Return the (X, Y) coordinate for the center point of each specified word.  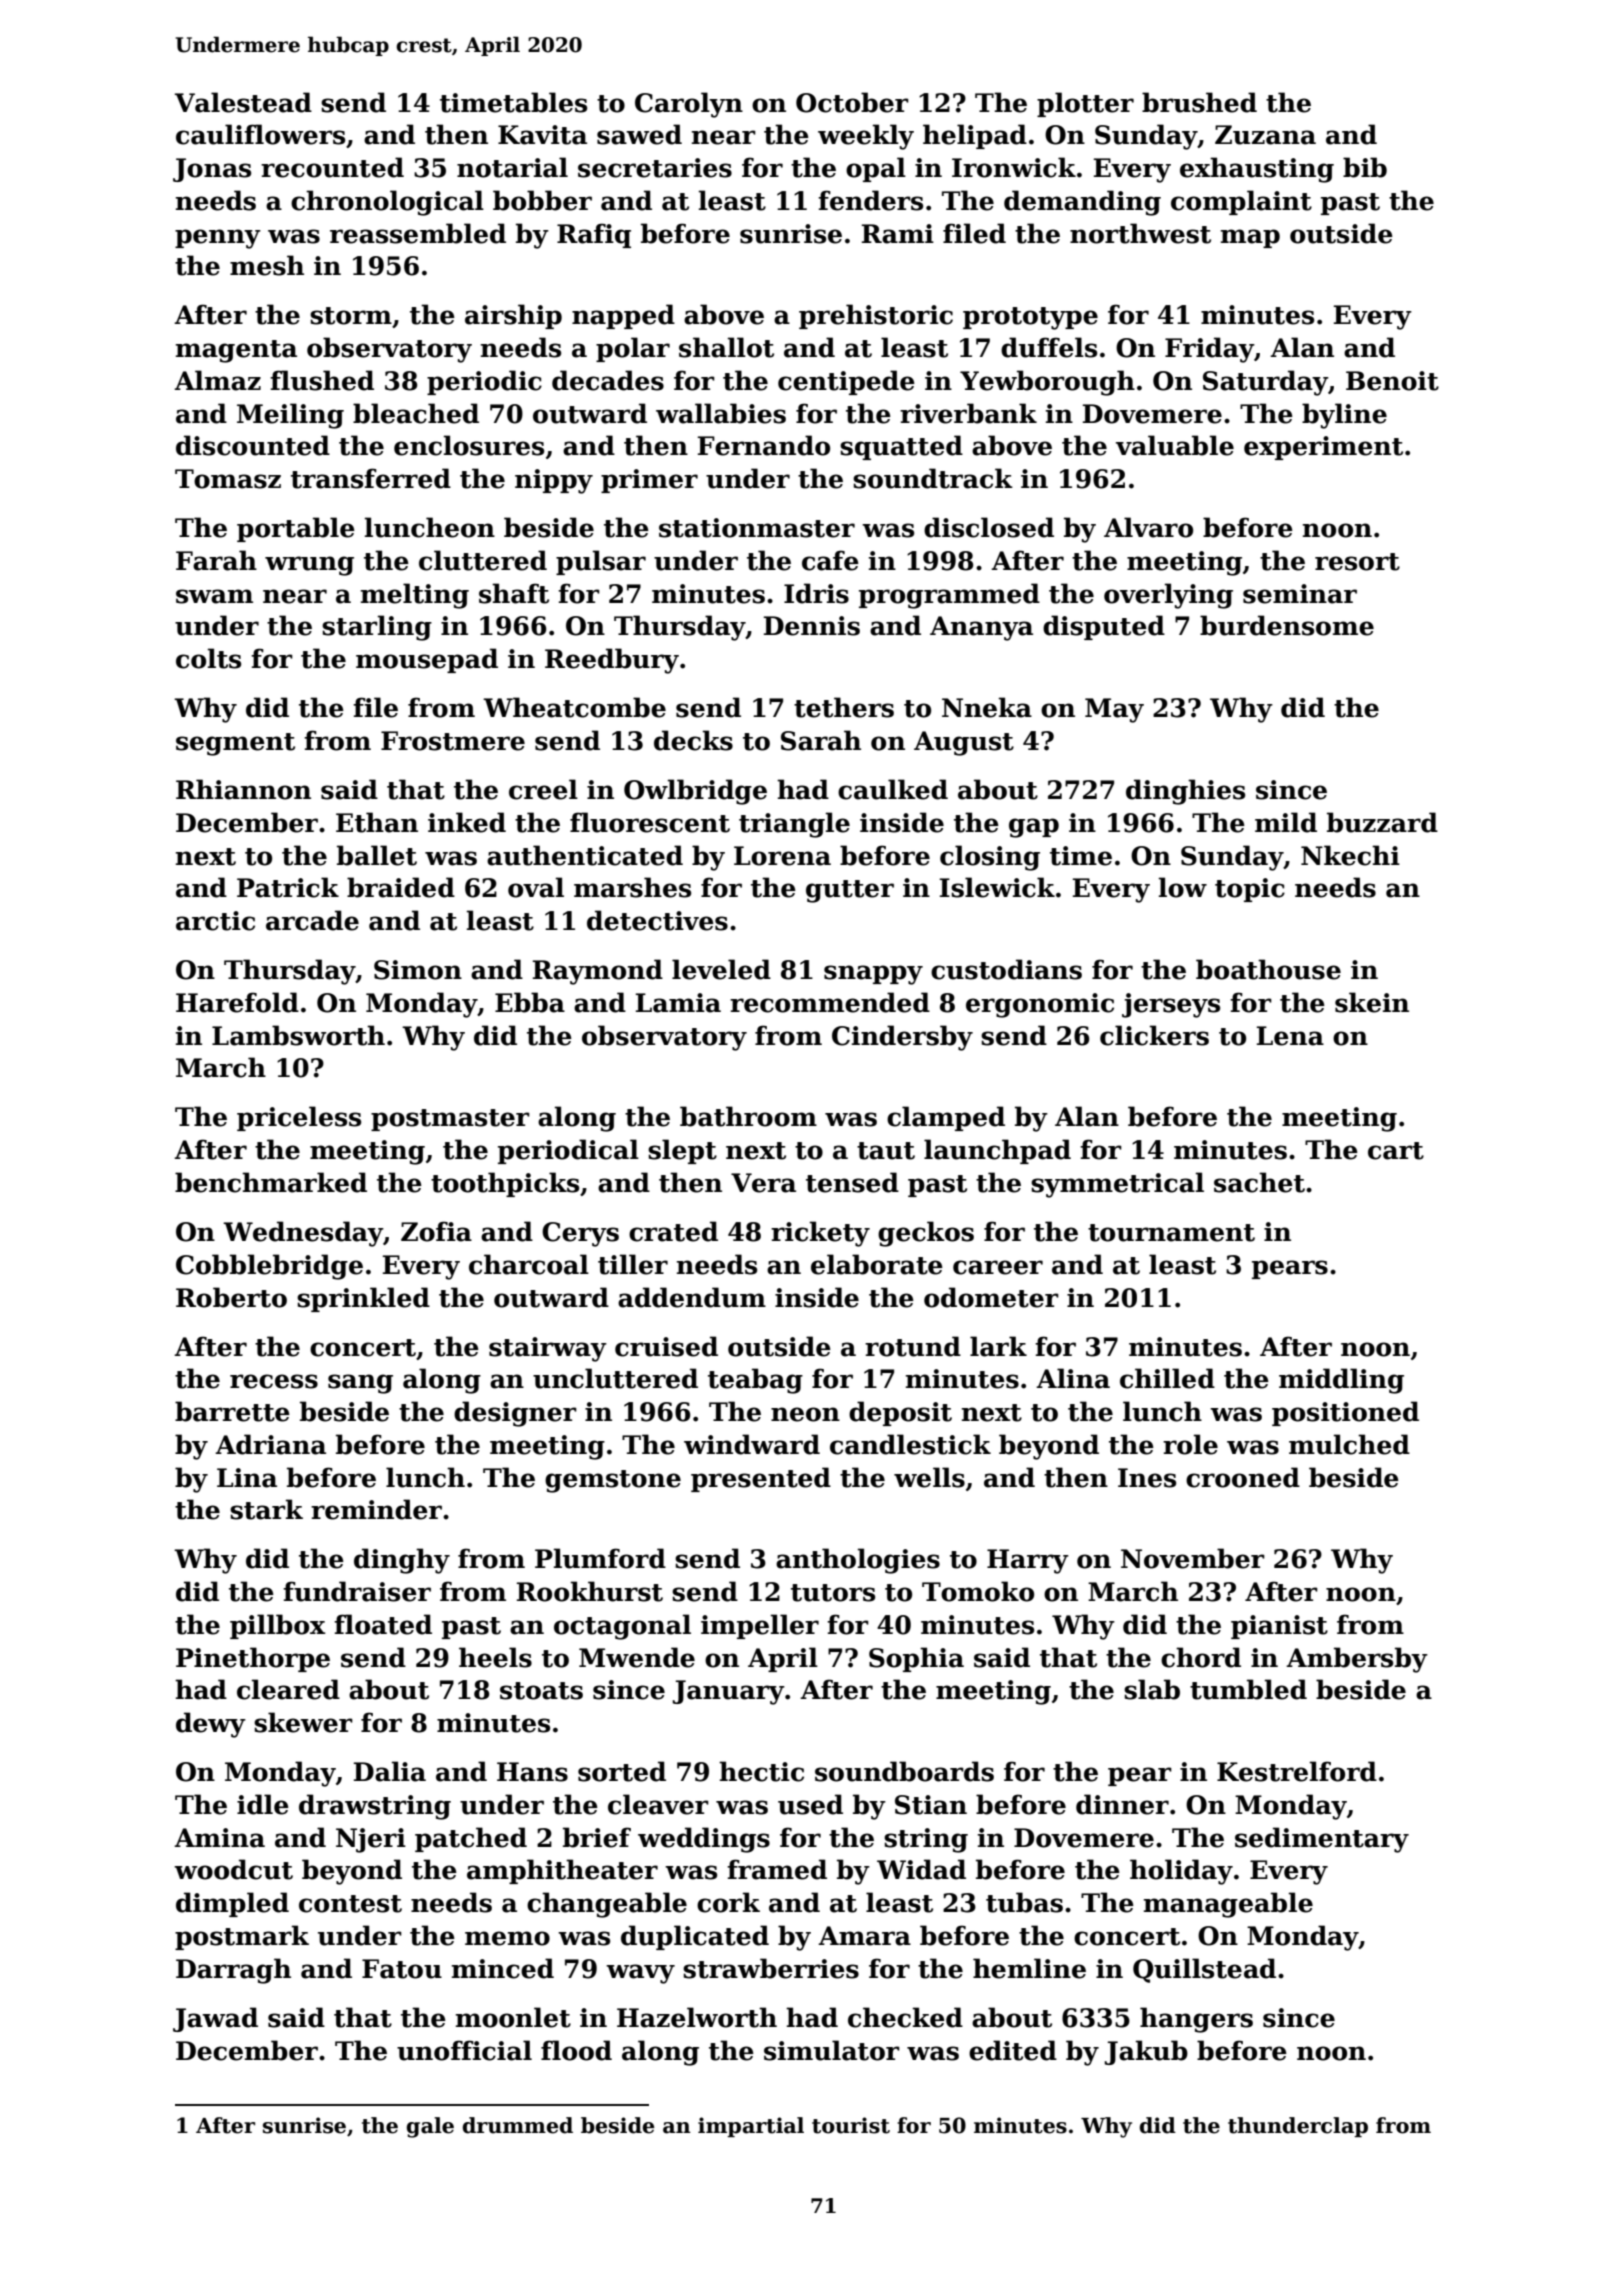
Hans (532, 1772)
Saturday (1265, 383)
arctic (215, 921)
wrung (309, 566)
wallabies (721, 413)
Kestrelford (1297, 1771)
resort (1357, 562)
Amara (864, 1936)
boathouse (1268, 969)
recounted (332, 167)
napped (623, 316)
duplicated (695, 1937)
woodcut (233, 1869)
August (964, 743)
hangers (1196, 2020)
